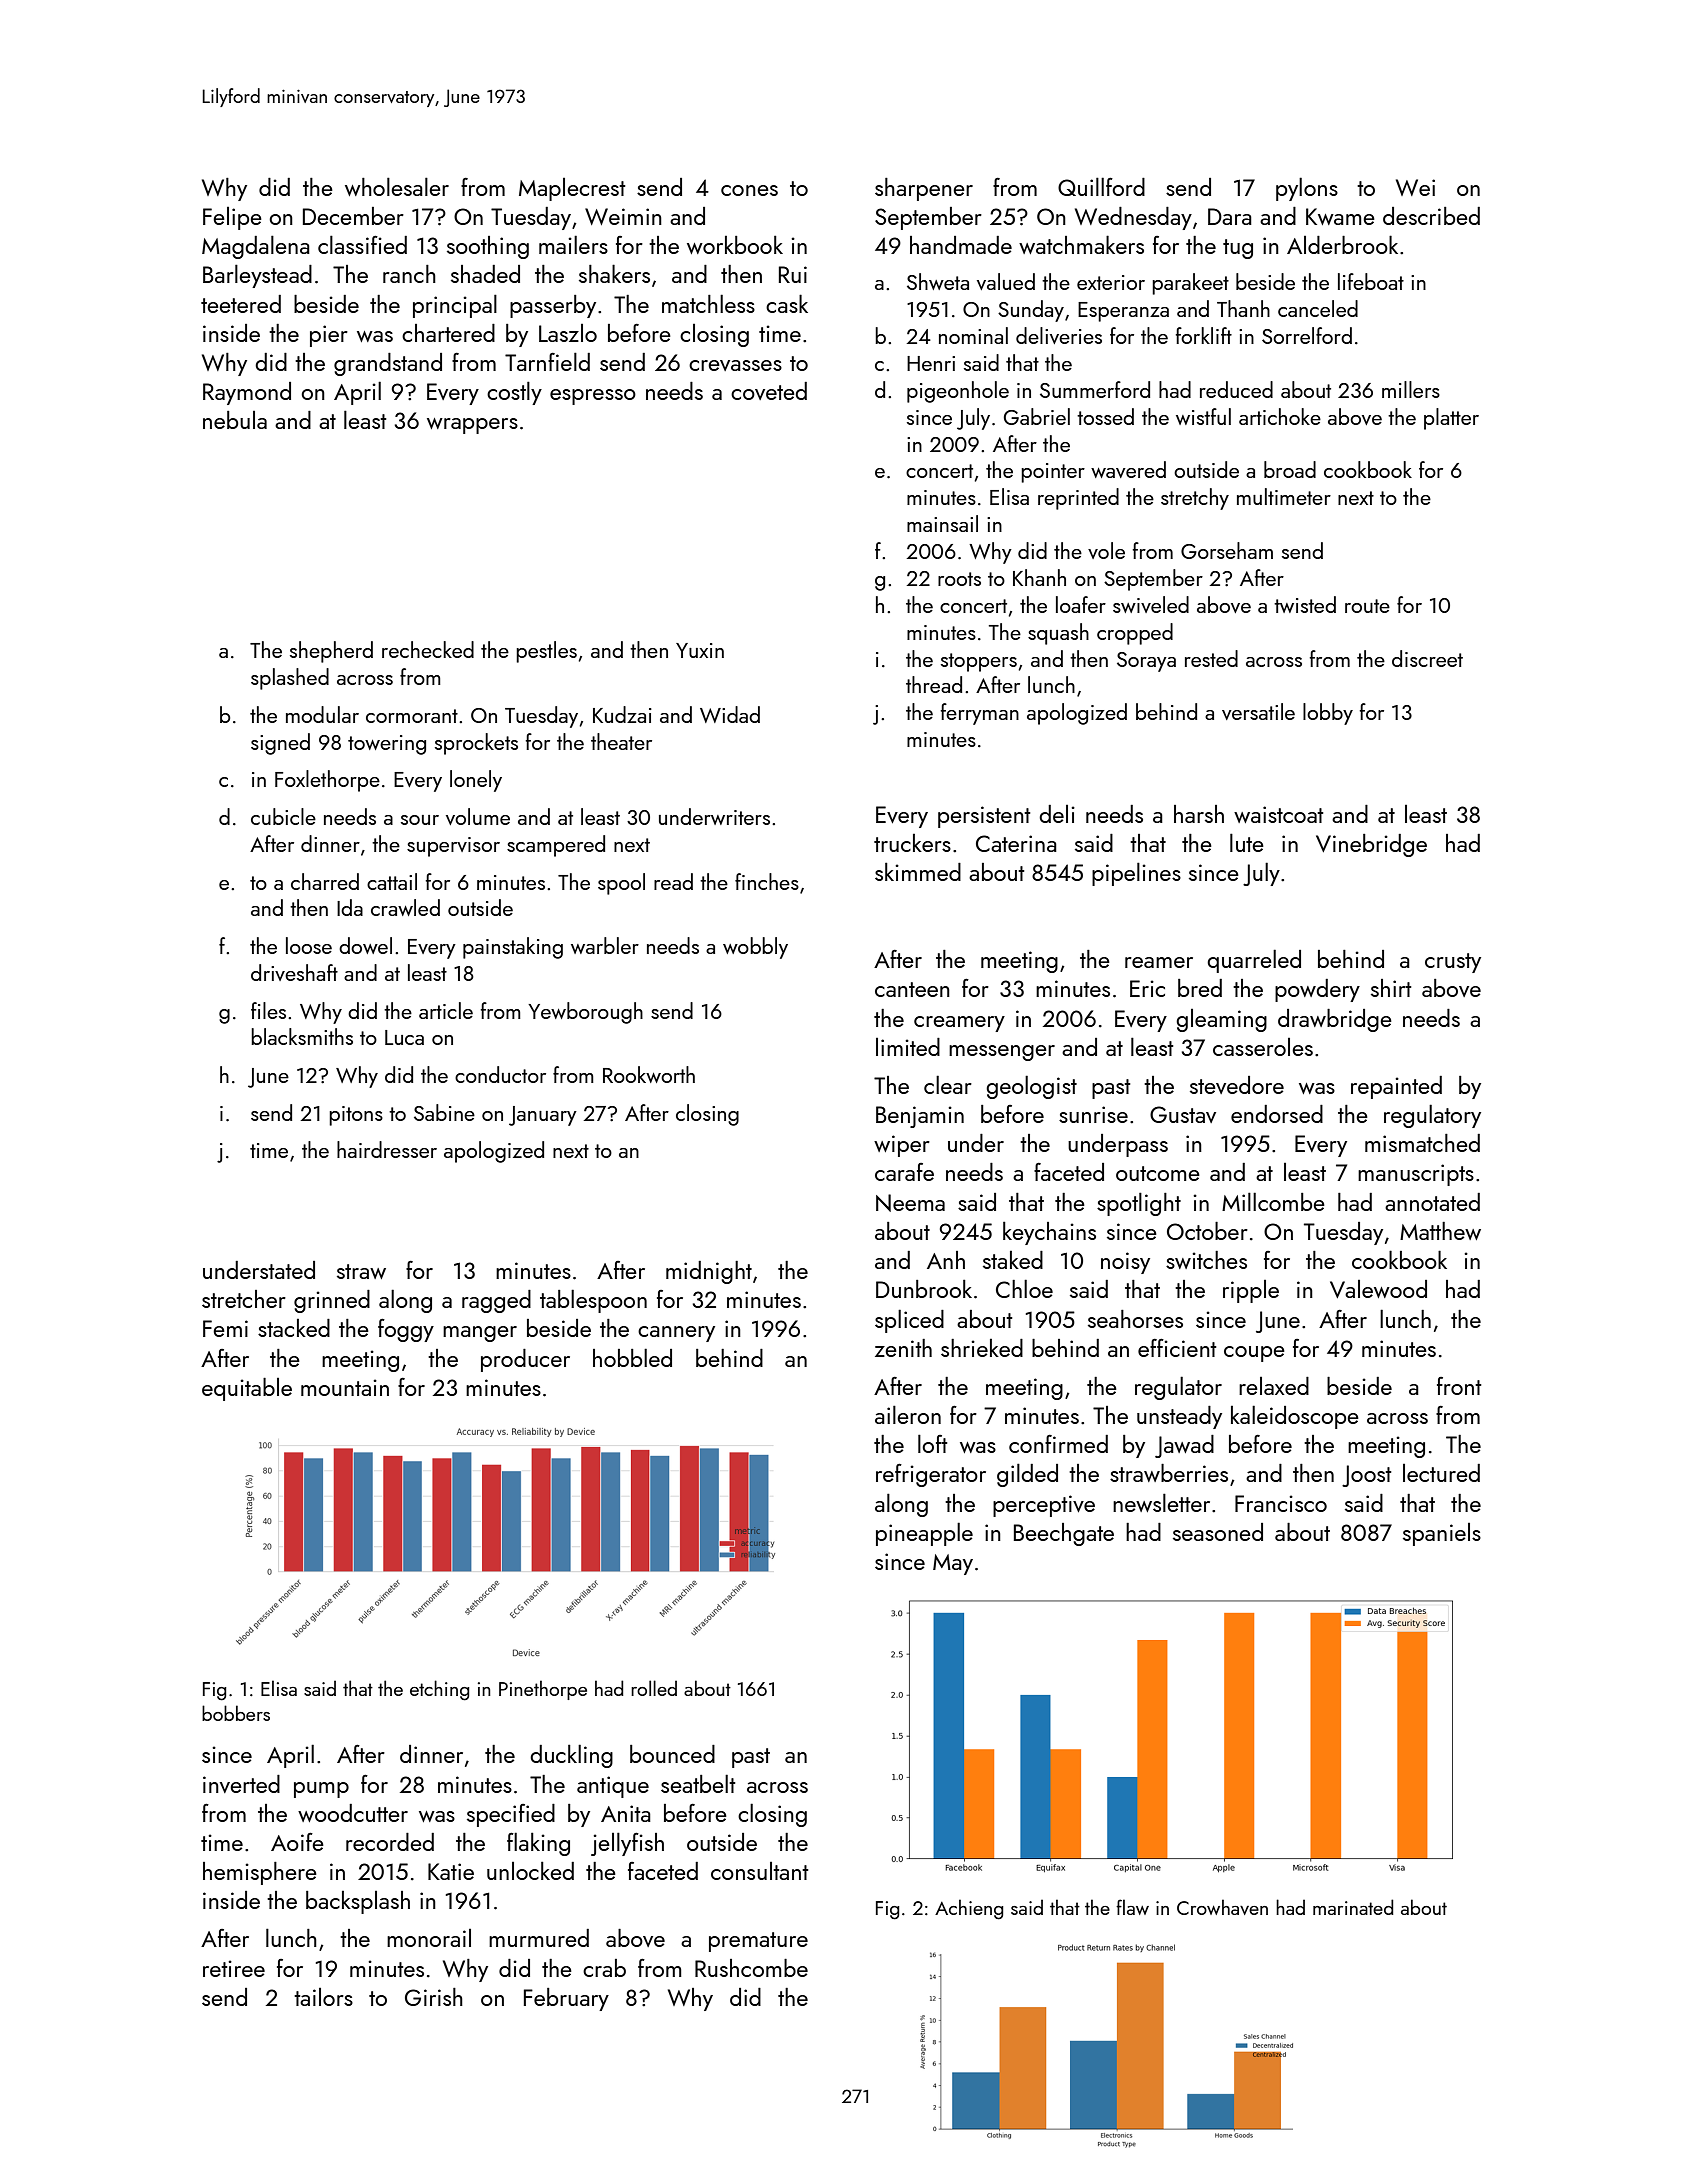 The width and height of the screenshot is (1683, 2178). What do you see at coordinates (767, 881) in the screenshot?
I see `finches` at bounding box center [767, 881].
